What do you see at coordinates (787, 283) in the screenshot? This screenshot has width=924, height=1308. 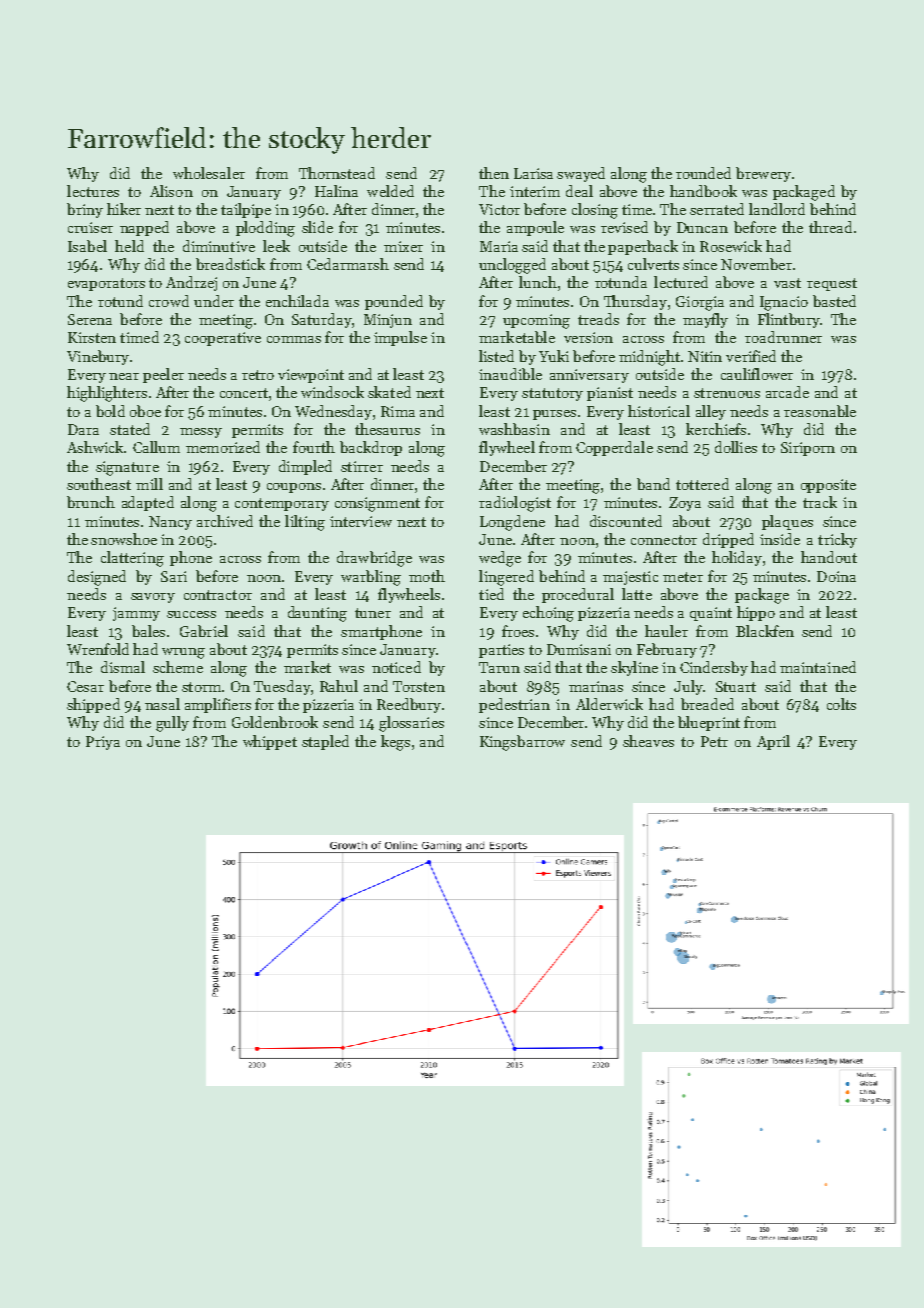 I see `vast` at bounding box center [787, 283].
